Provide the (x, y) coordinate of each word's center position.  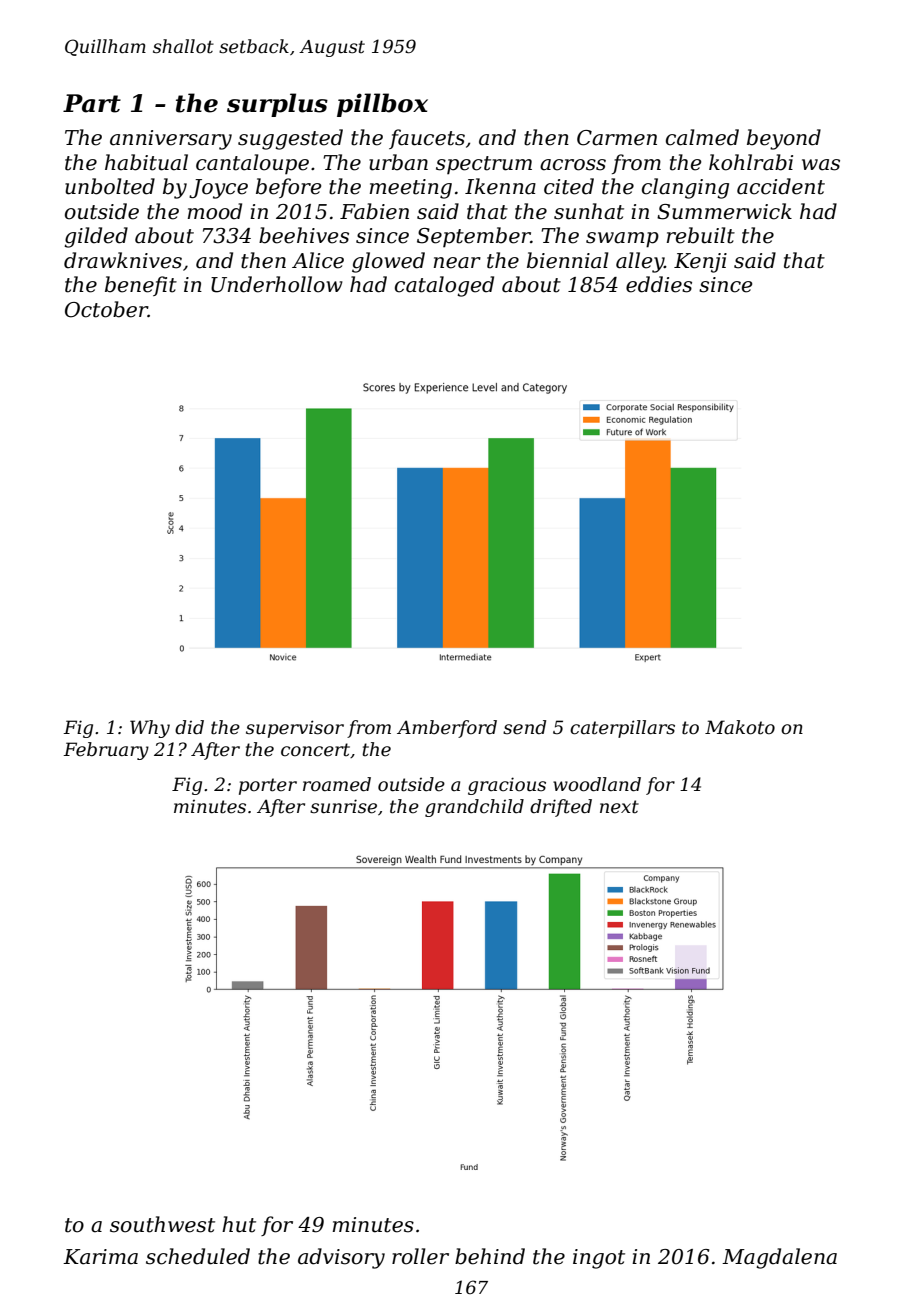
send (524, 727)
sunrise (343, 806)
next (619, 807)
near (457, 263)
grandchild (474, 808)
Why (150, 729)
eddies (659, 284)
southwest (162, 1224)
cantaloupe (252, 164)
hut (239, 1224)
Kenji (700, 263)
